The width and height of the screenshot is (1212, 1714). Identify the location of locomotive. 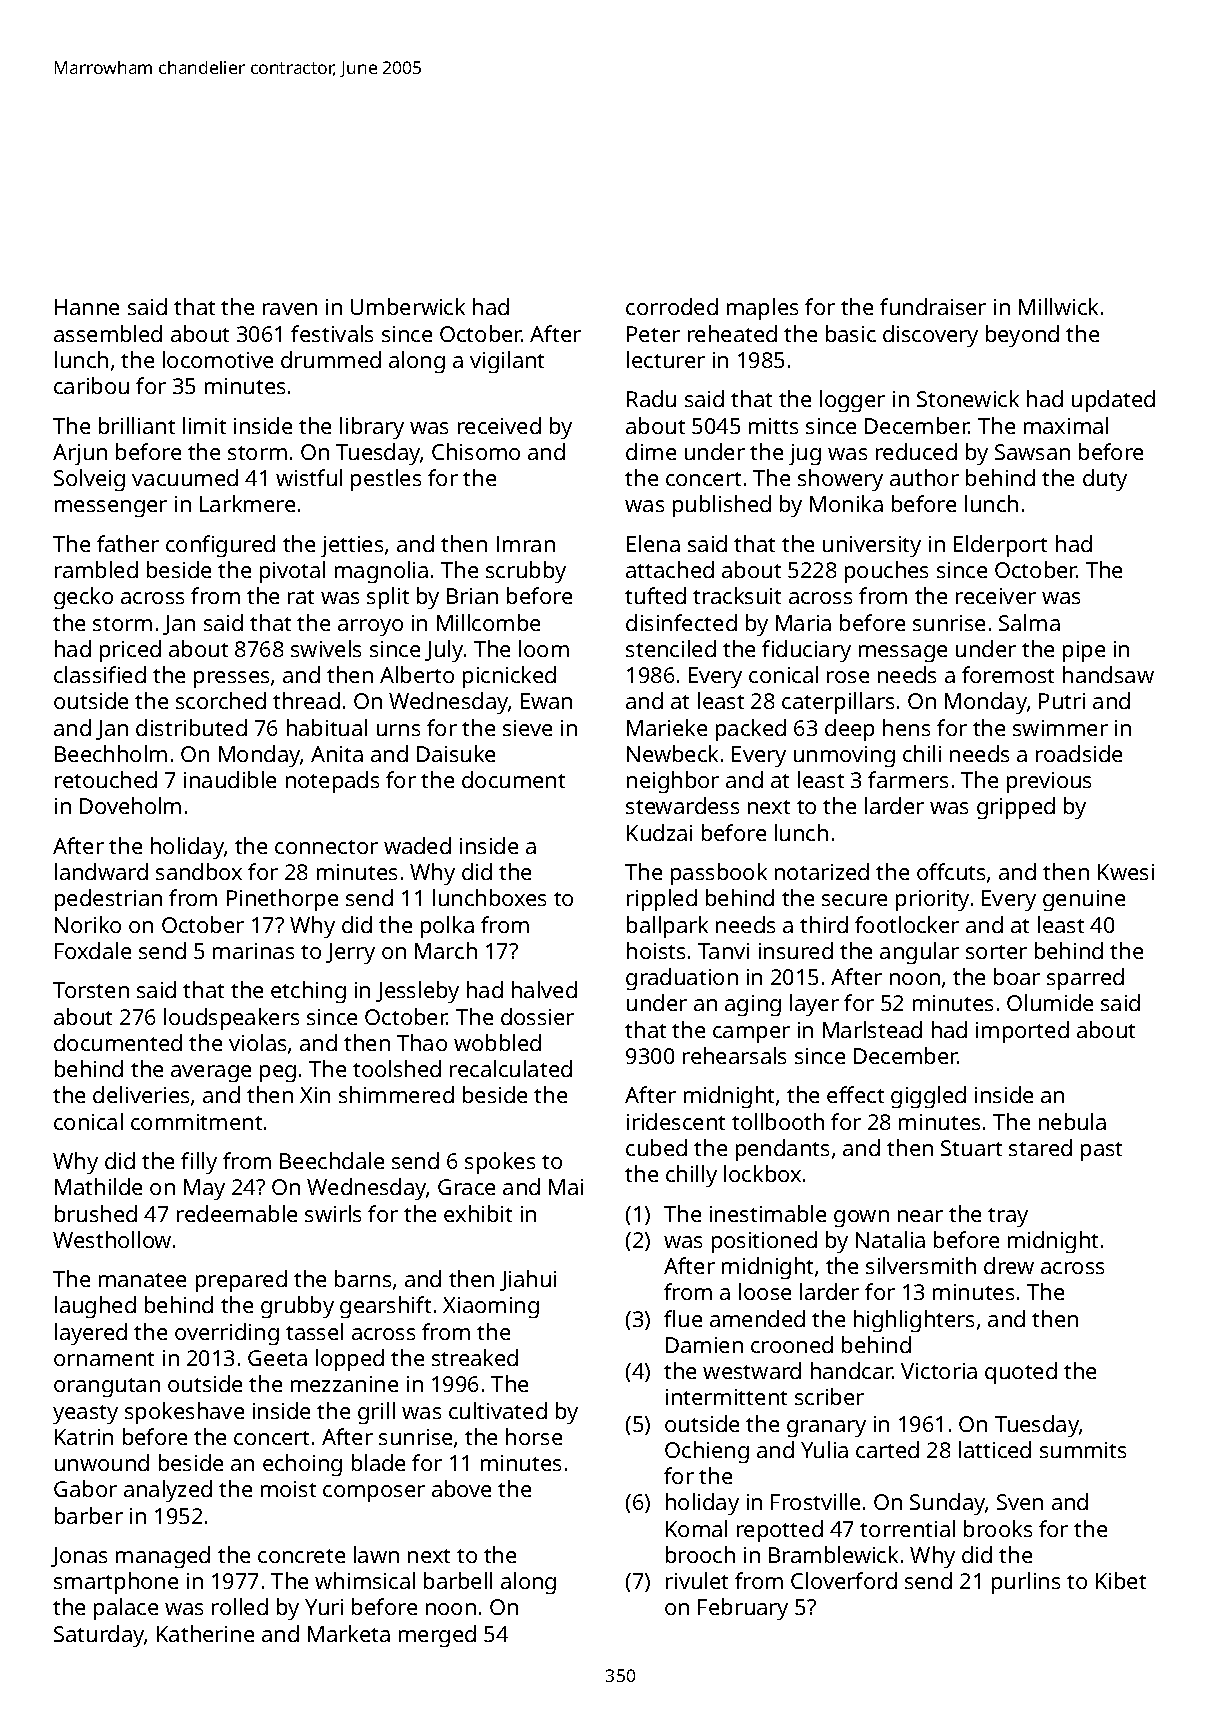
(218, 359).
